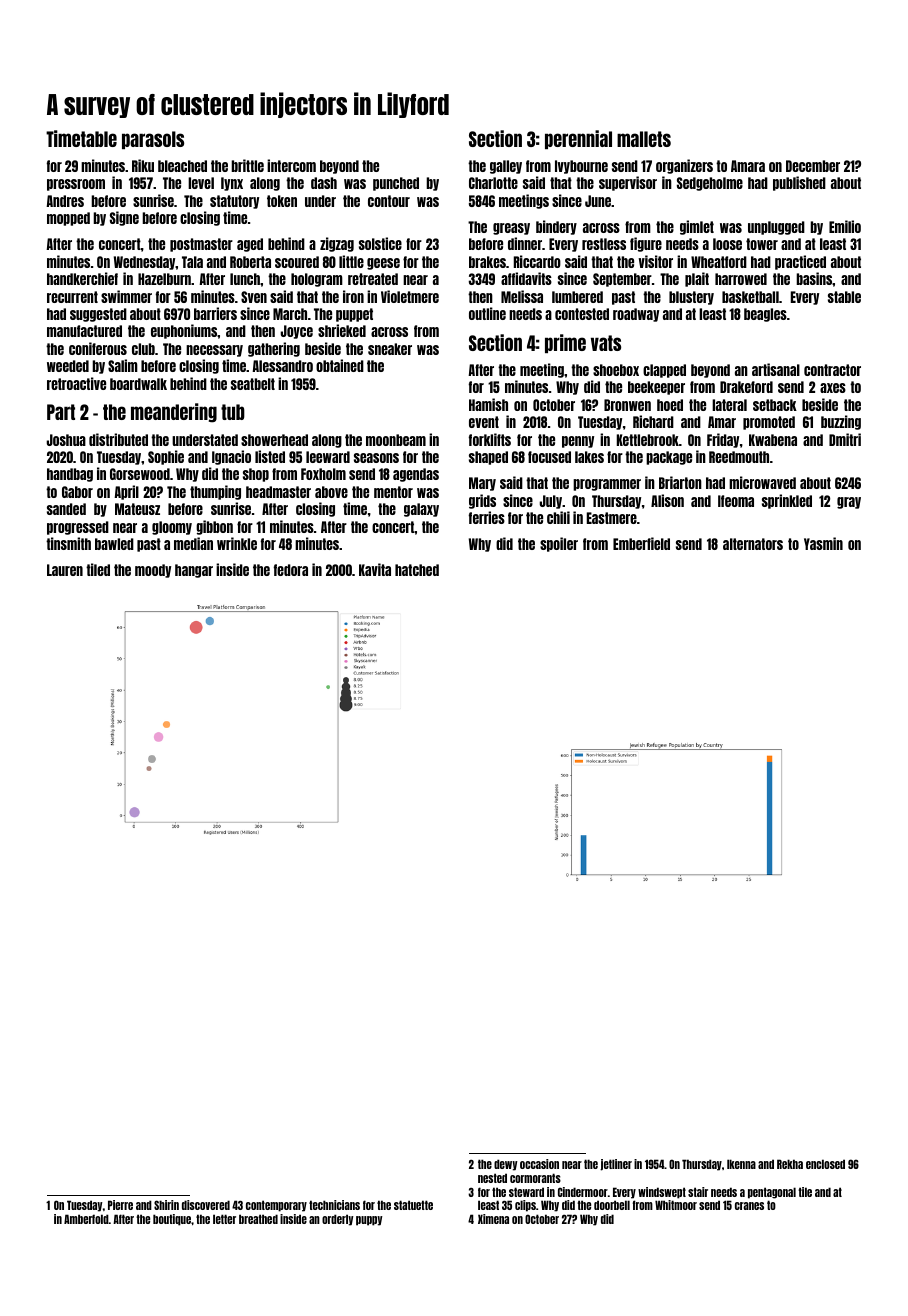 Image resolution: width=908 pixels, height=1316 pixels. What do you see at coordinates (369, 1221) in the image?
I see `puppy` at bounding box center [369, 1221].
